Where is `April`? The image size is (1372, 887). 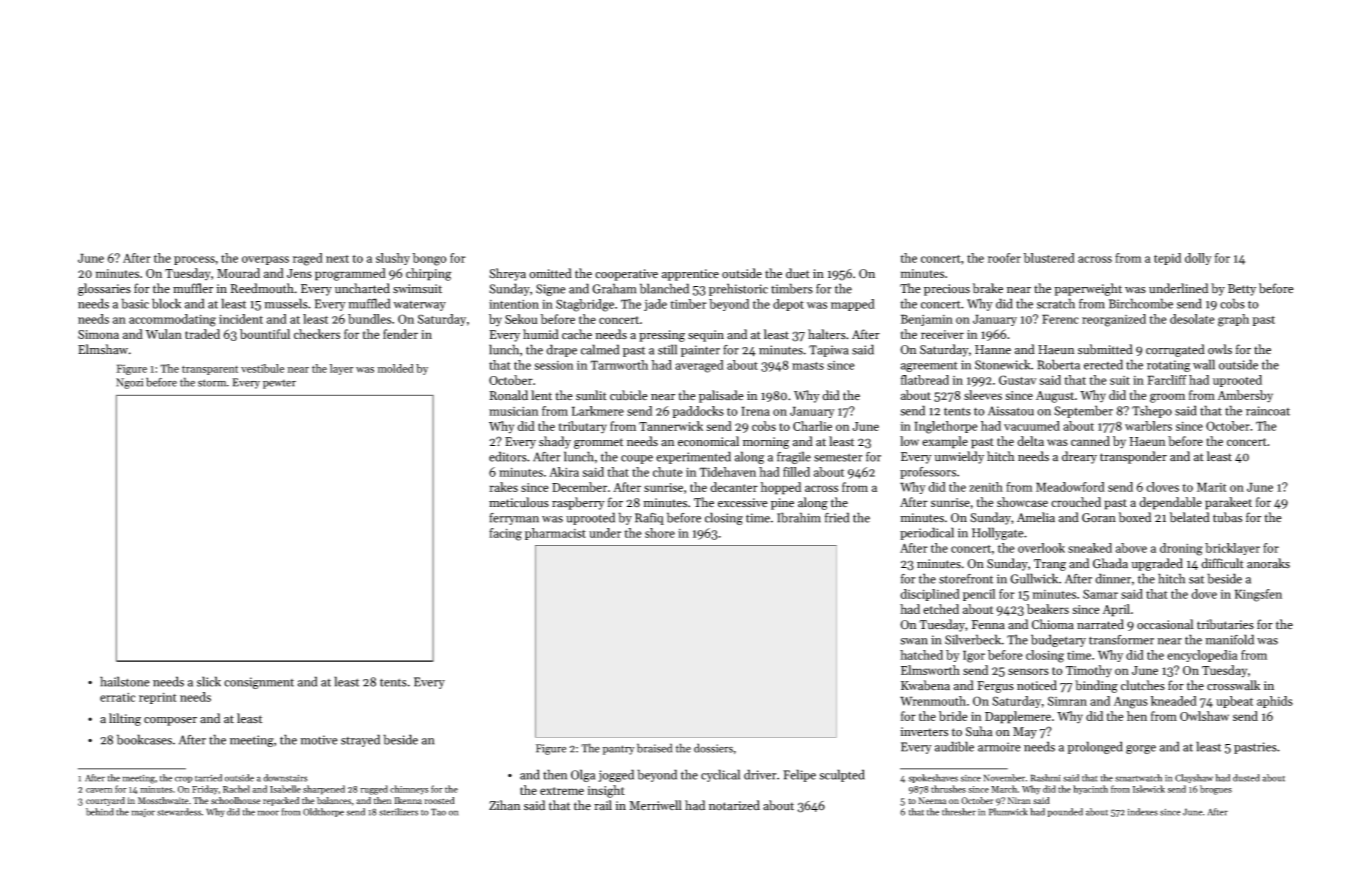 April is located at coordinates (1116, 610).
